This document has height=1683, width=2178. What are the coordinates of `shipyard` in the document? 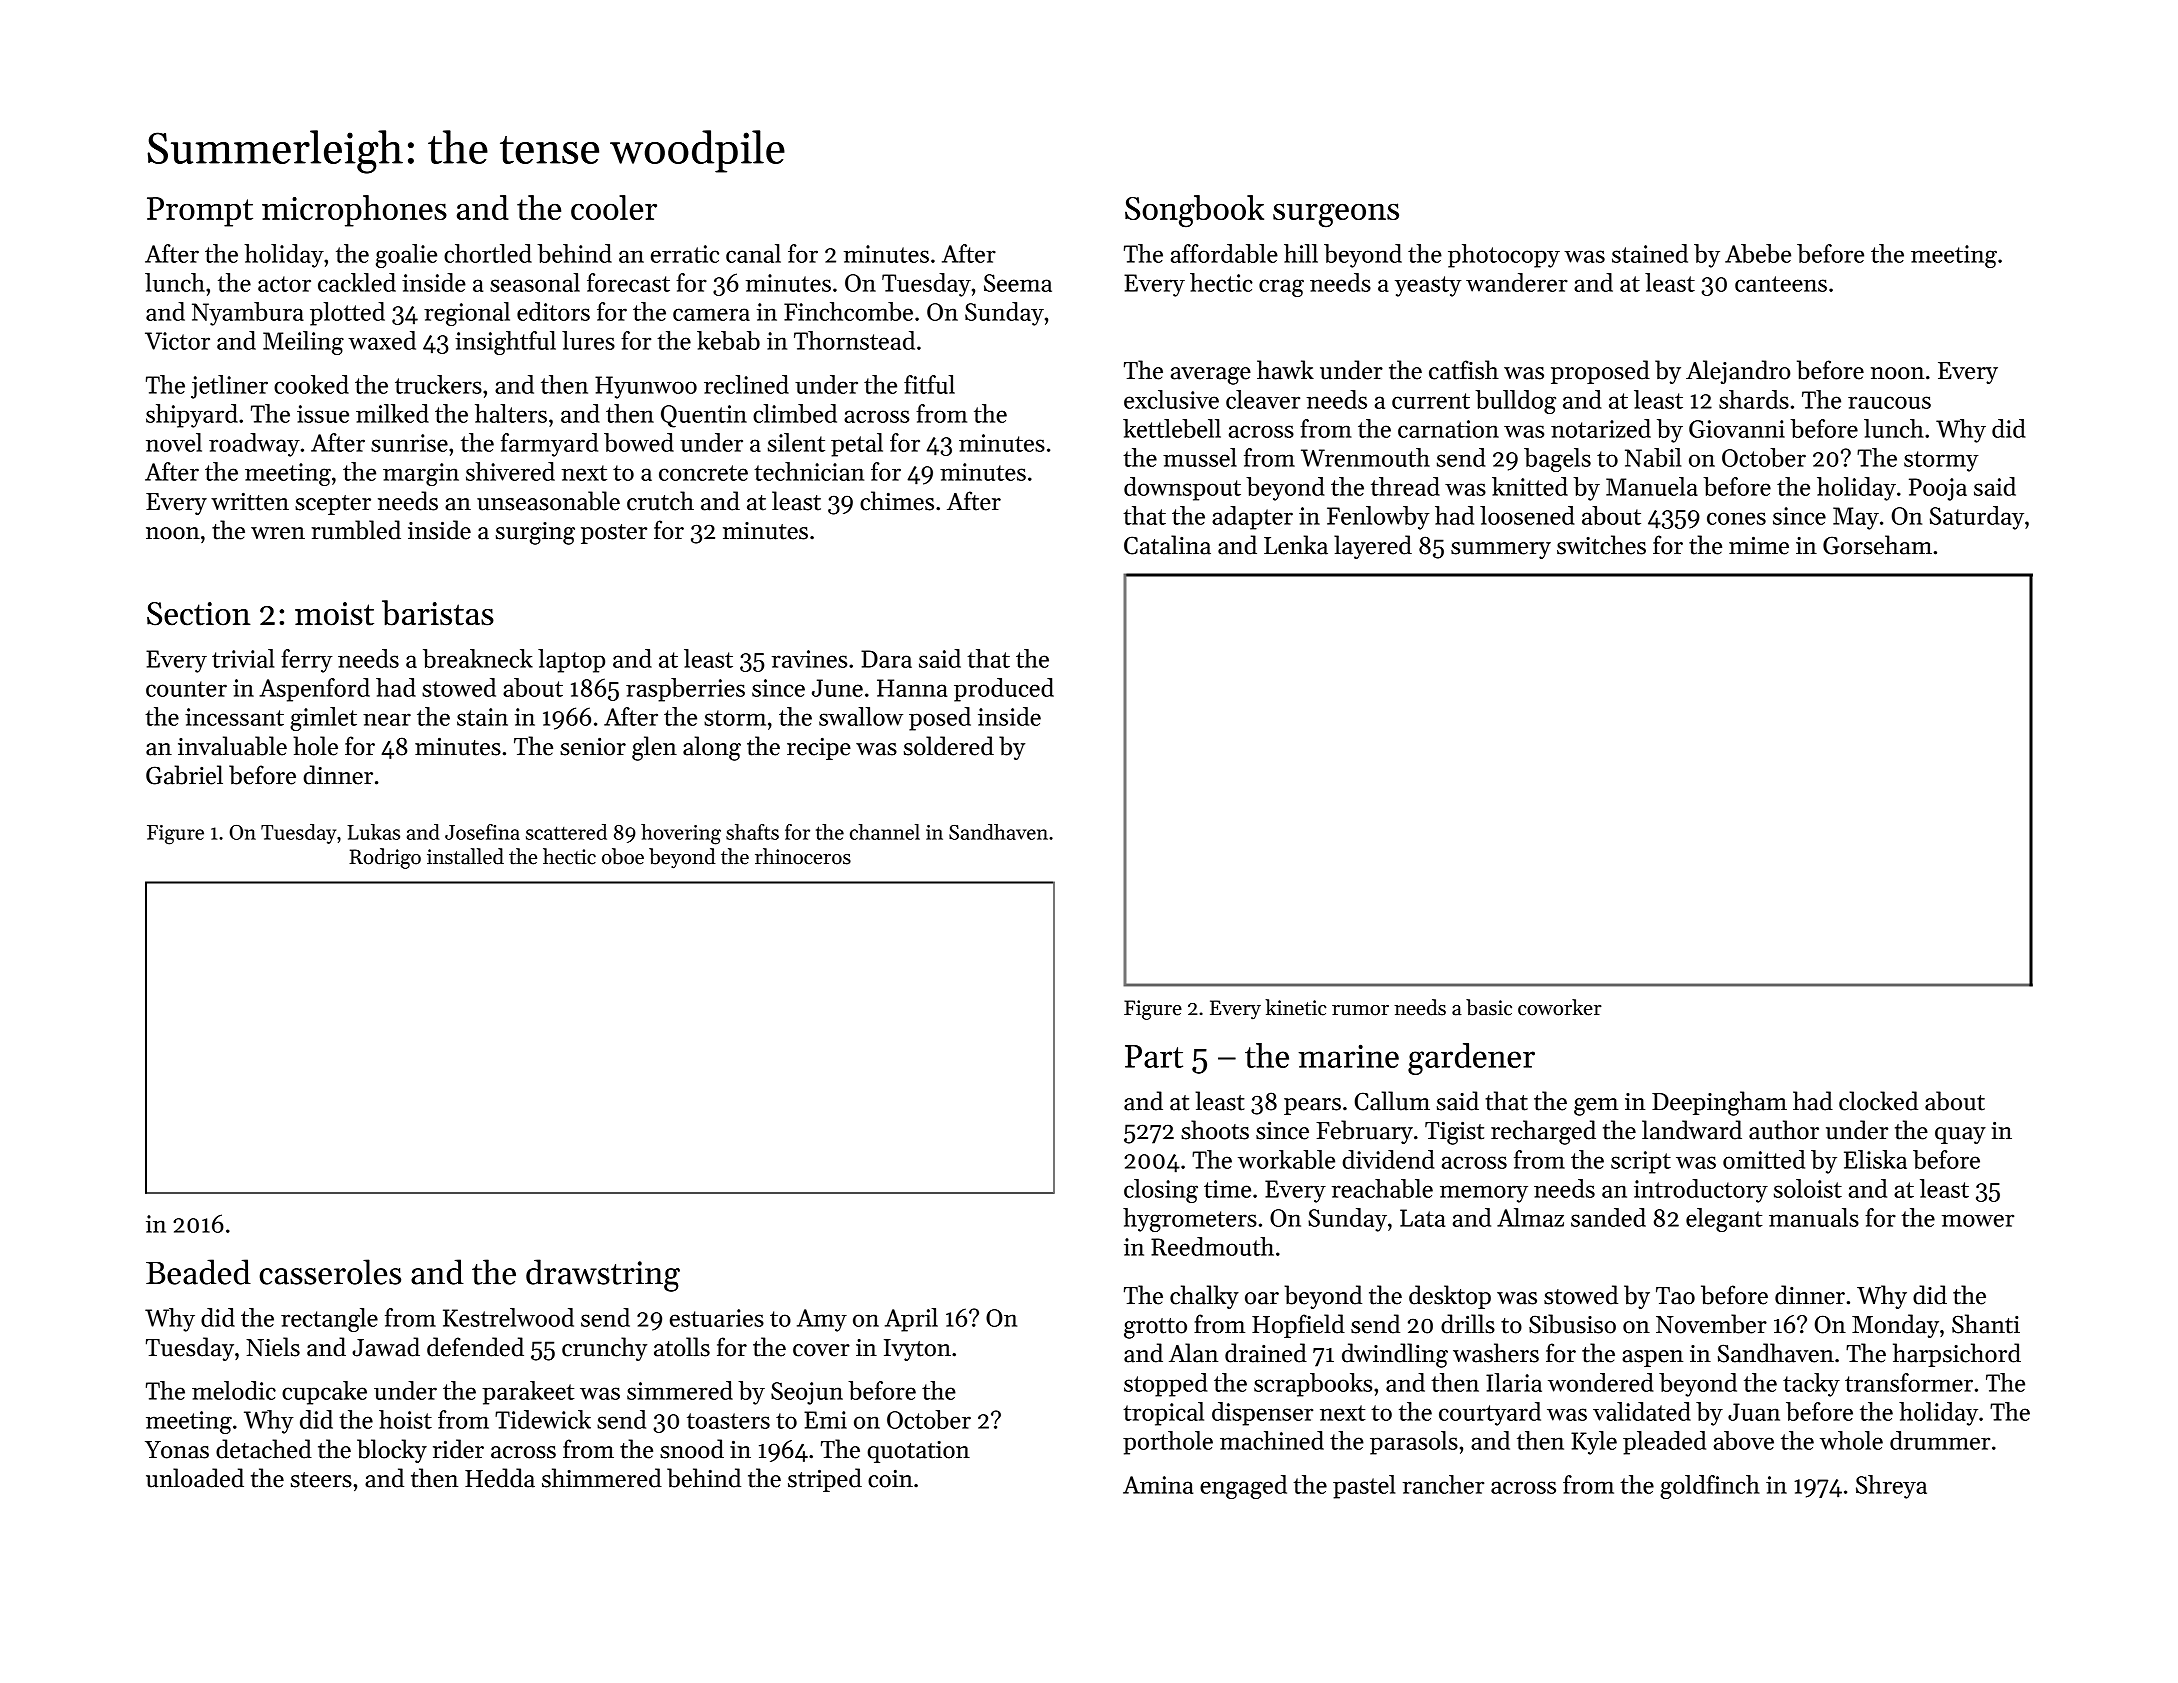 It's located at (192, 416).
